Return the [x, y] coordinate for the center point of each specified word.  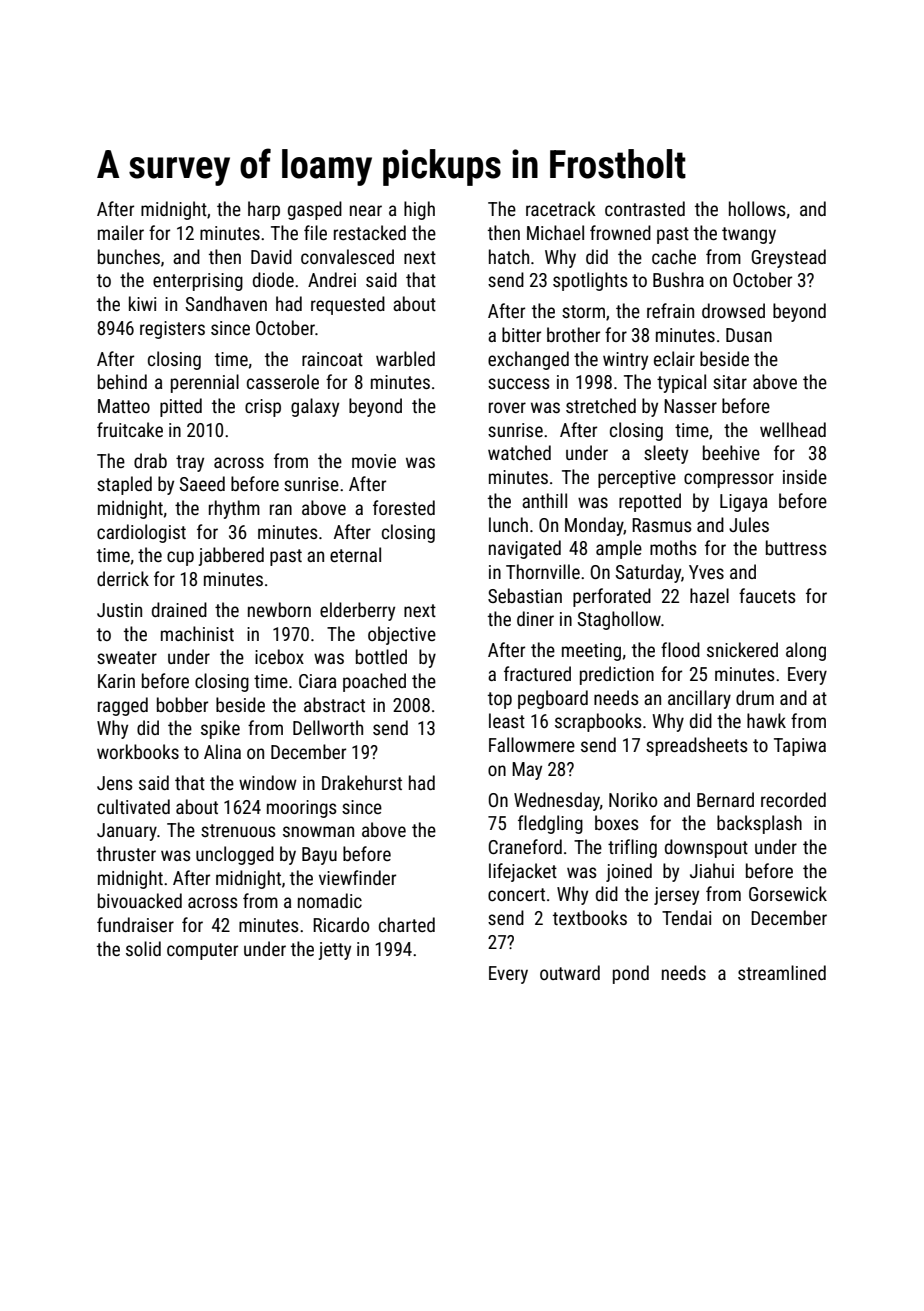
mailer [121, 232]
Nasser [690, 406]
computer [202, 951]
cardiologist [141, 533]
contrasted [645, 208]
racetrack [561, 208]
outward [570, 972]
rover [507, 407]
